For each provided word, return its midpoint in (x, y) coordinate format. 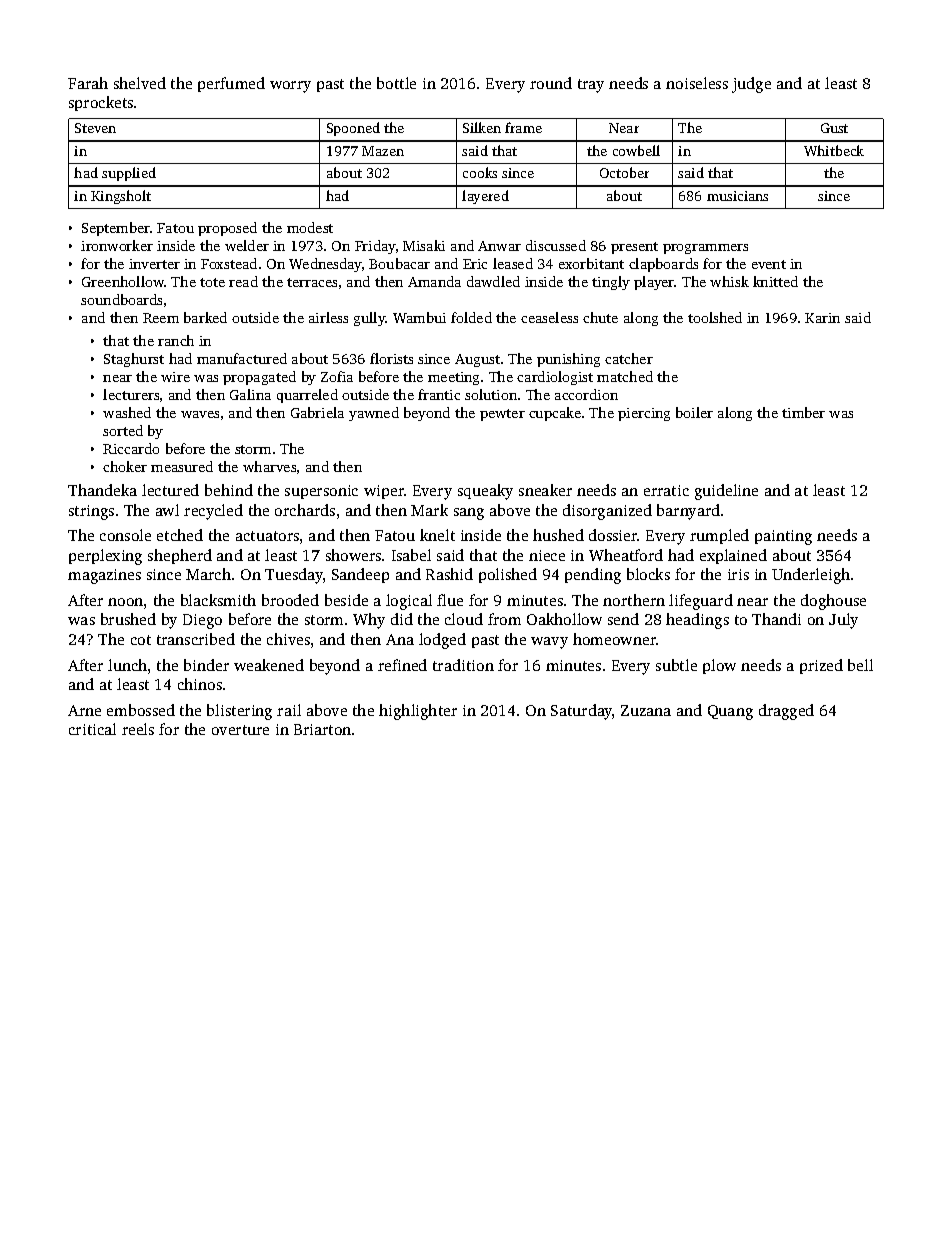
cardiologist (555, 378)
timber (803, 412)
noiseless (697, 83)
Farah (88, 83)
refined (402, 665)
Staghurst (134, 360)
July (843, 621)
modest (310, 227)
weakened (269, 665)
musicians (737, 196)
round (551, 83)
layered (485, 197)
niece (547, 555)
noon (125, 602)
